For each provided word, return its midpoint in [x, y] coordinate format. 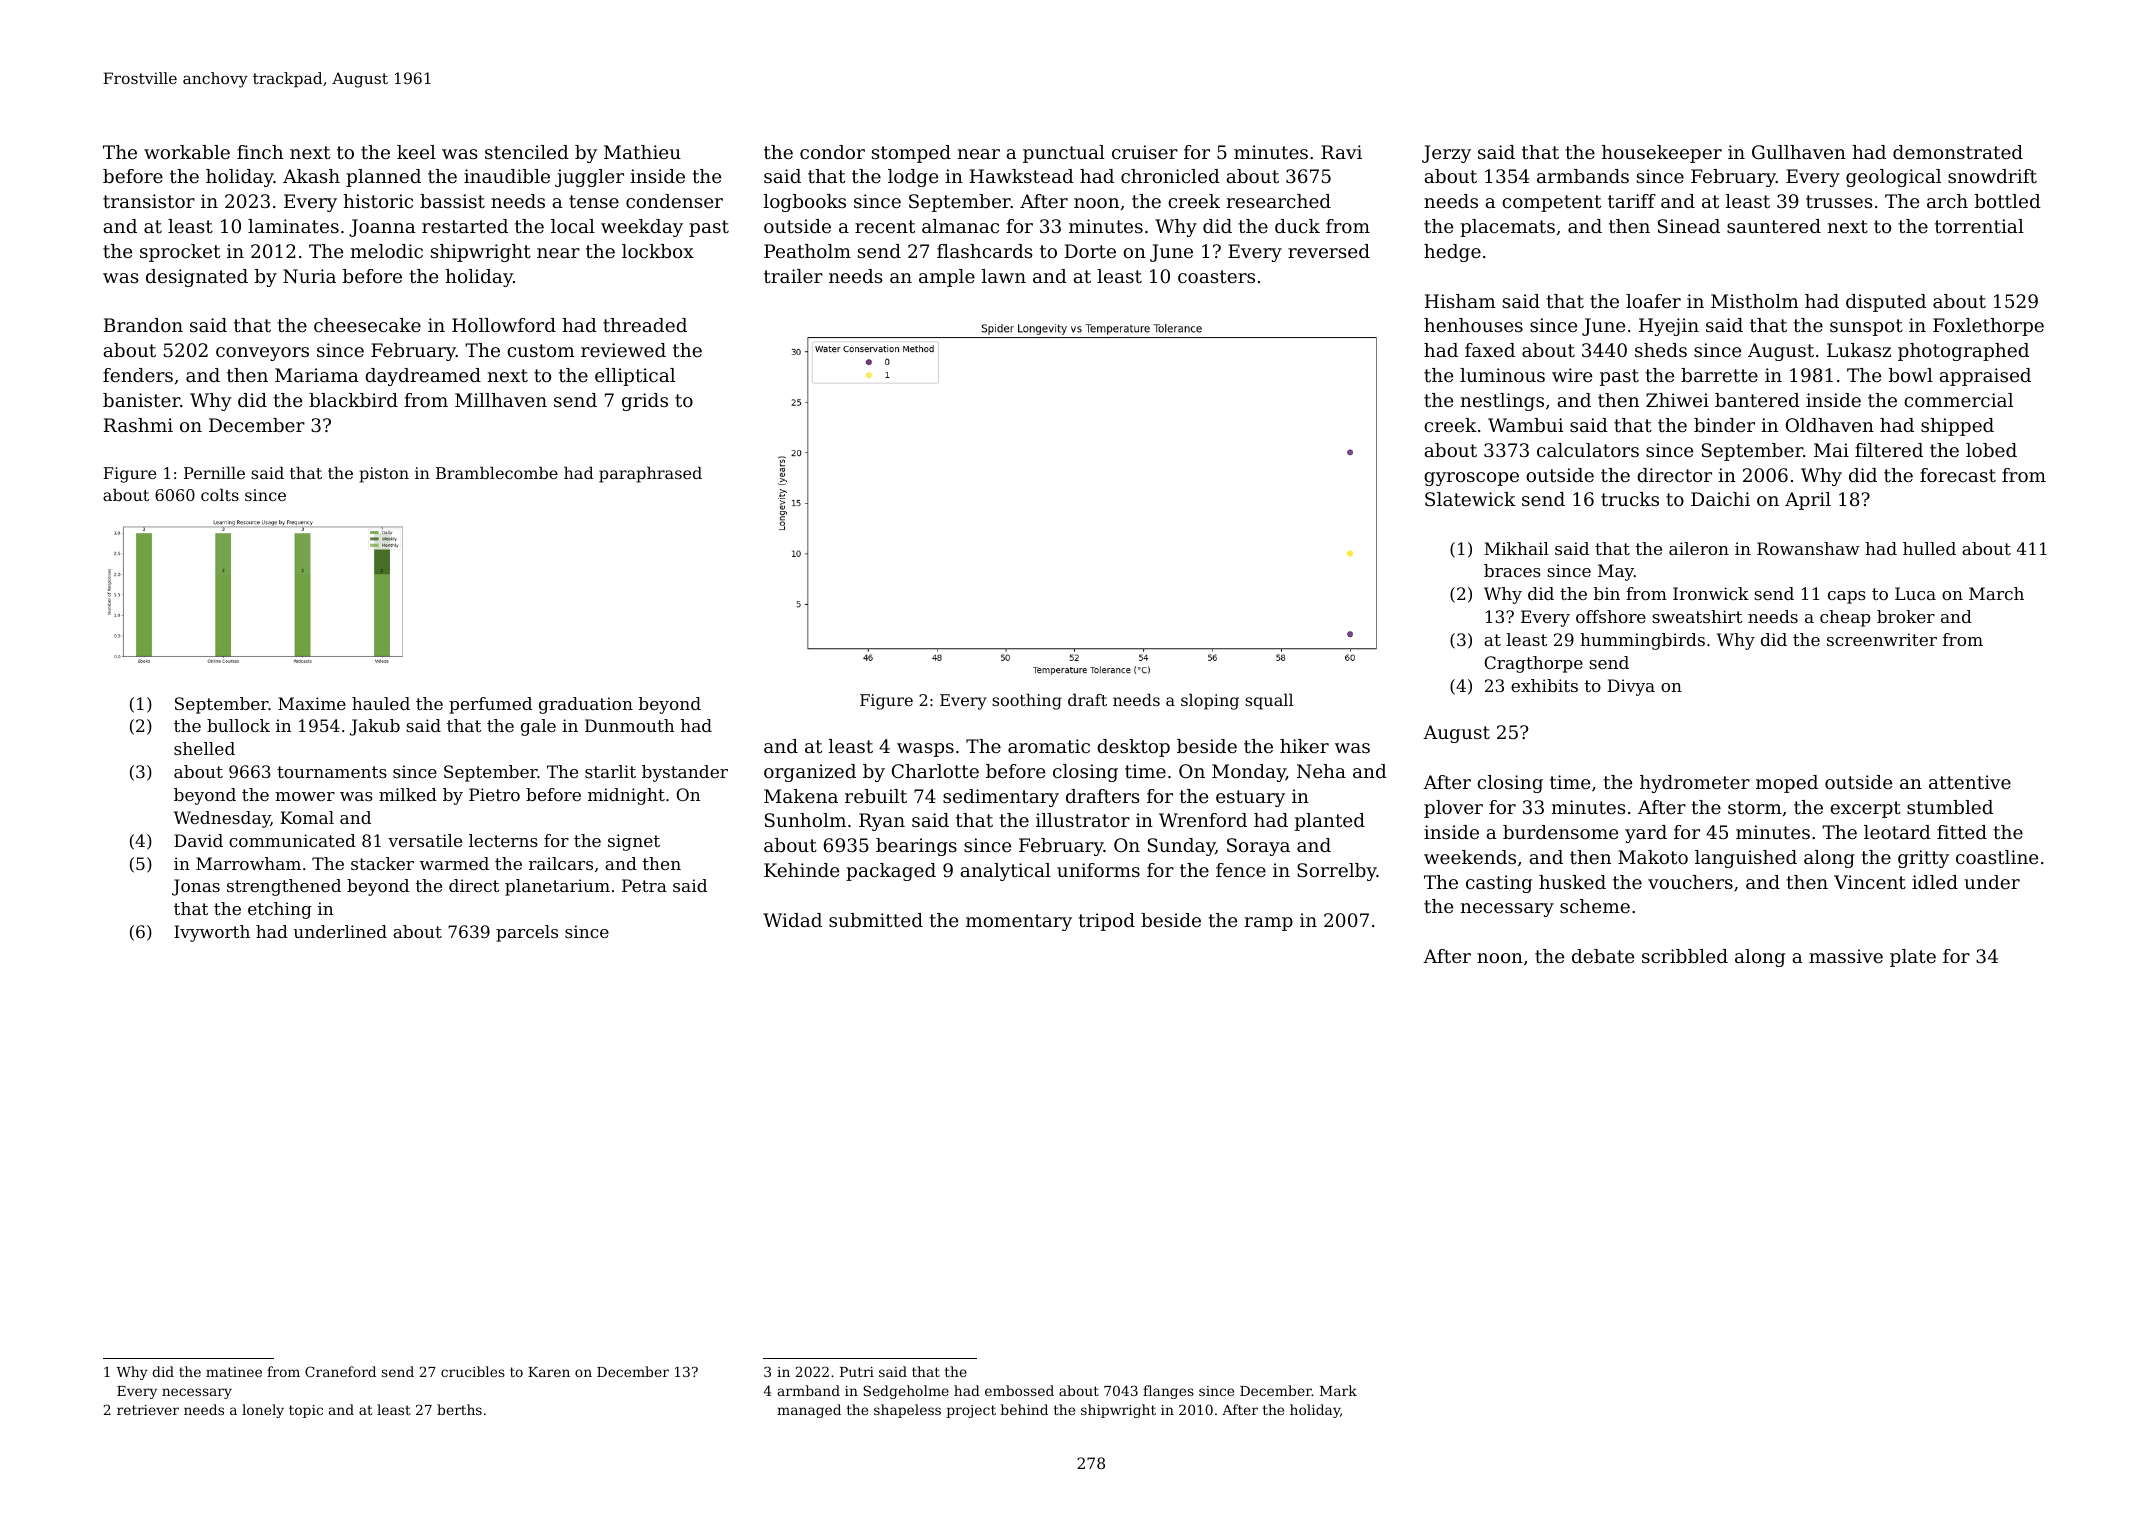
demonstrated [1958, 152]
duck [1297, 226]
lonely [263, 1411]
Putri [857, 1372]
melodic [387, 251]
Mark [1338, 1390]
